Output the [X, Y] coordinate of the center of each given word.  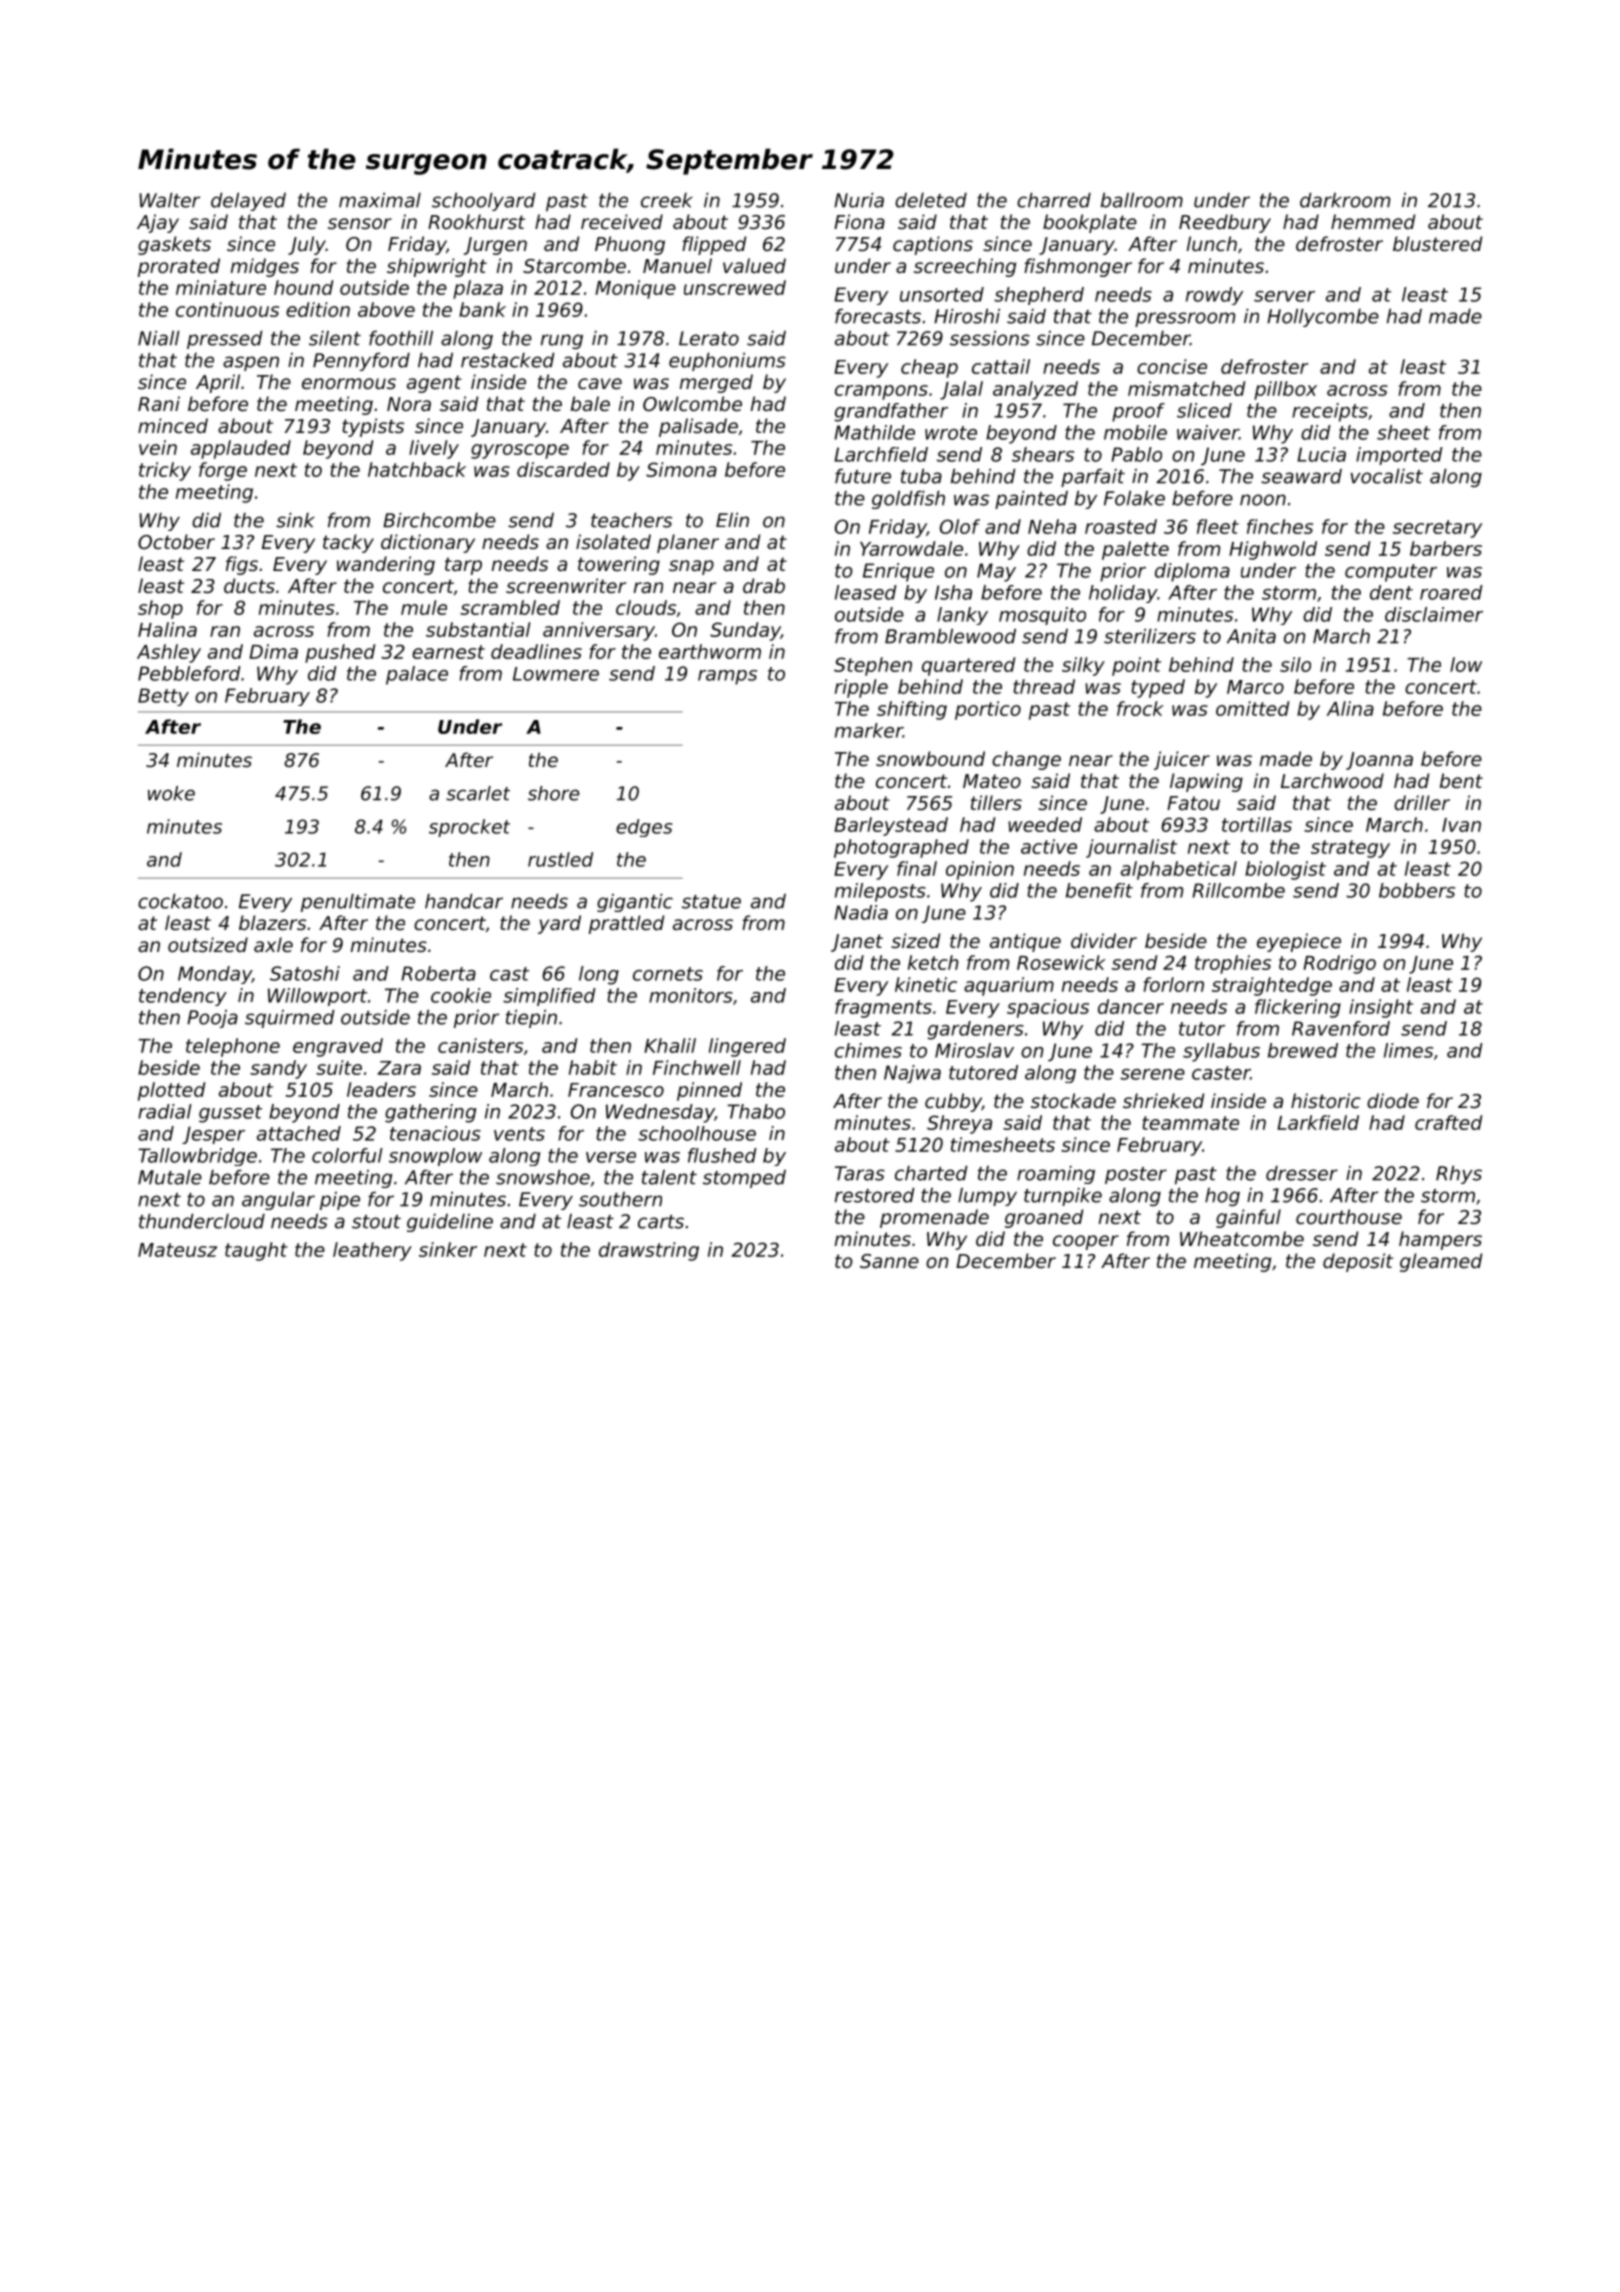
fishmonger [1078, 267]
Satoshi [305, 973]
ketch [933, 962]
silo [1295, 664]
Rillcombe [1238, 890]
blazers [272, 922]
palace [417, 675]
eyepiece [1299, 942]
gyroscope [520, 451]
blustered [1437, 243]
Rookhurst [476, 221]
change [1026, 760]
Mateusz [177, 1250]
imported [1399, 456]
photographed [901, 848]
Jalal [961, 390]
